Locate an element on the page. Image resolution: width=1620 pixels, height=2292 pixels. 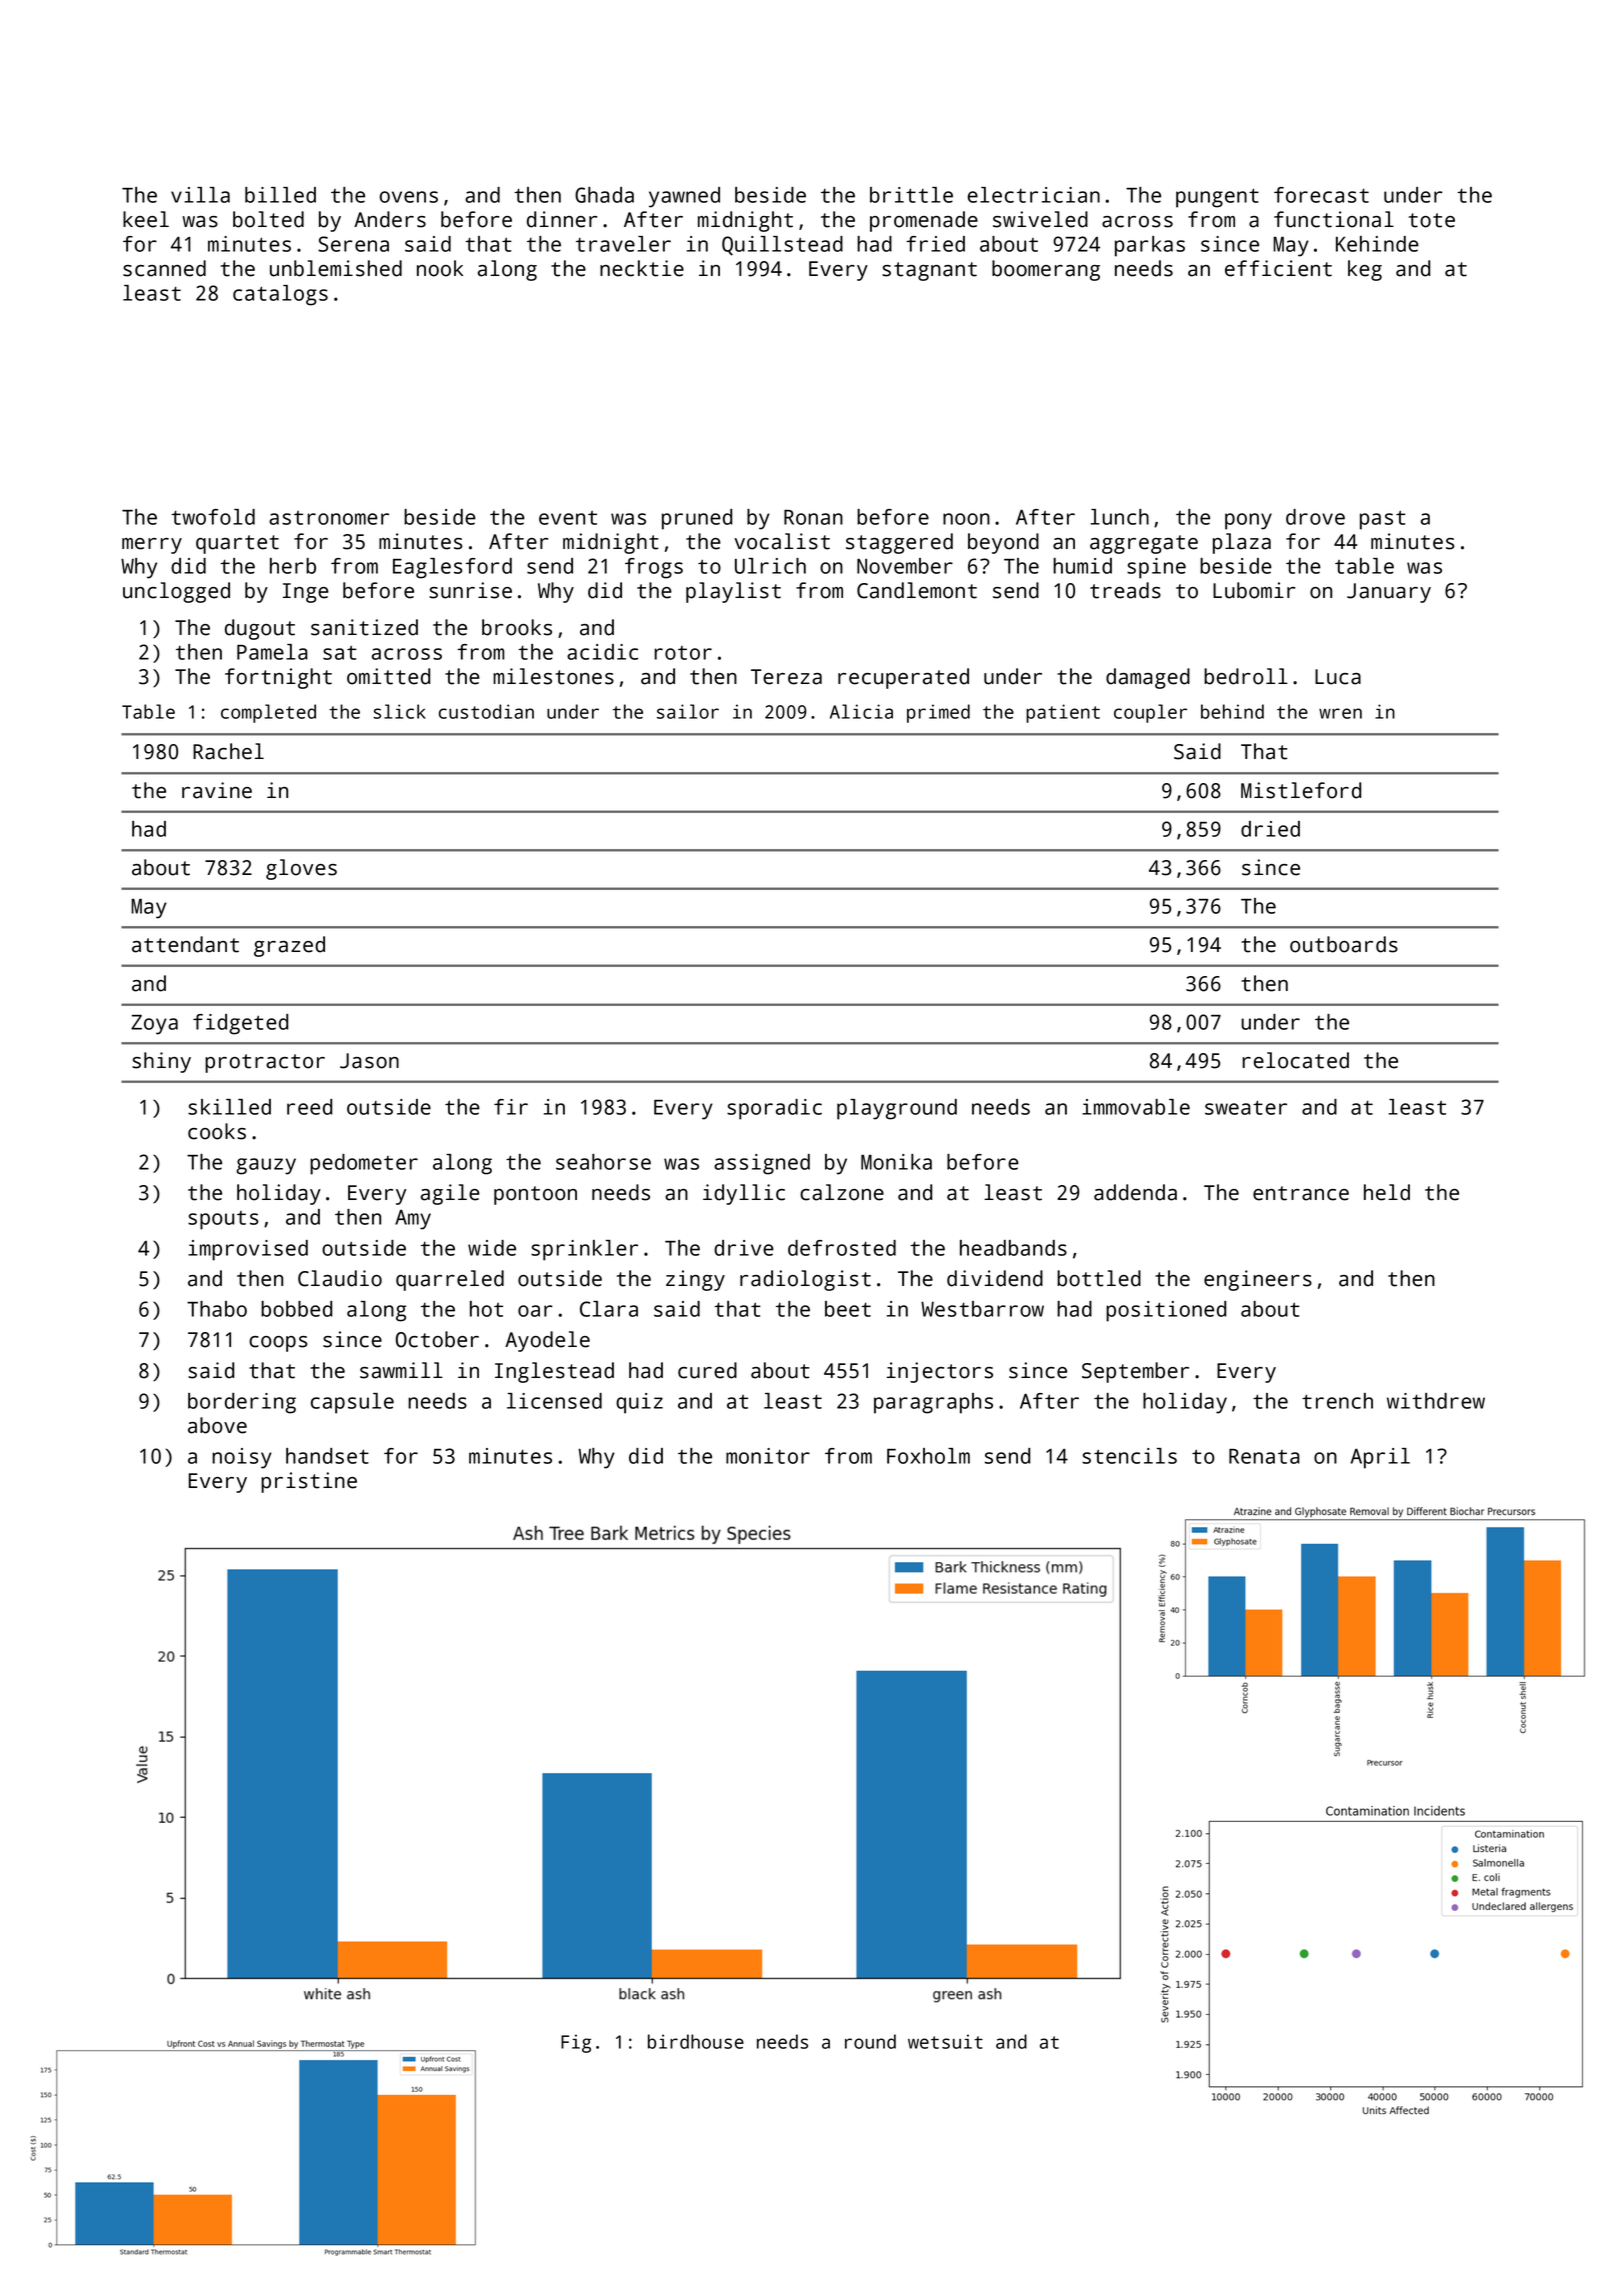
yawned is located at coordinates (684, 197).
